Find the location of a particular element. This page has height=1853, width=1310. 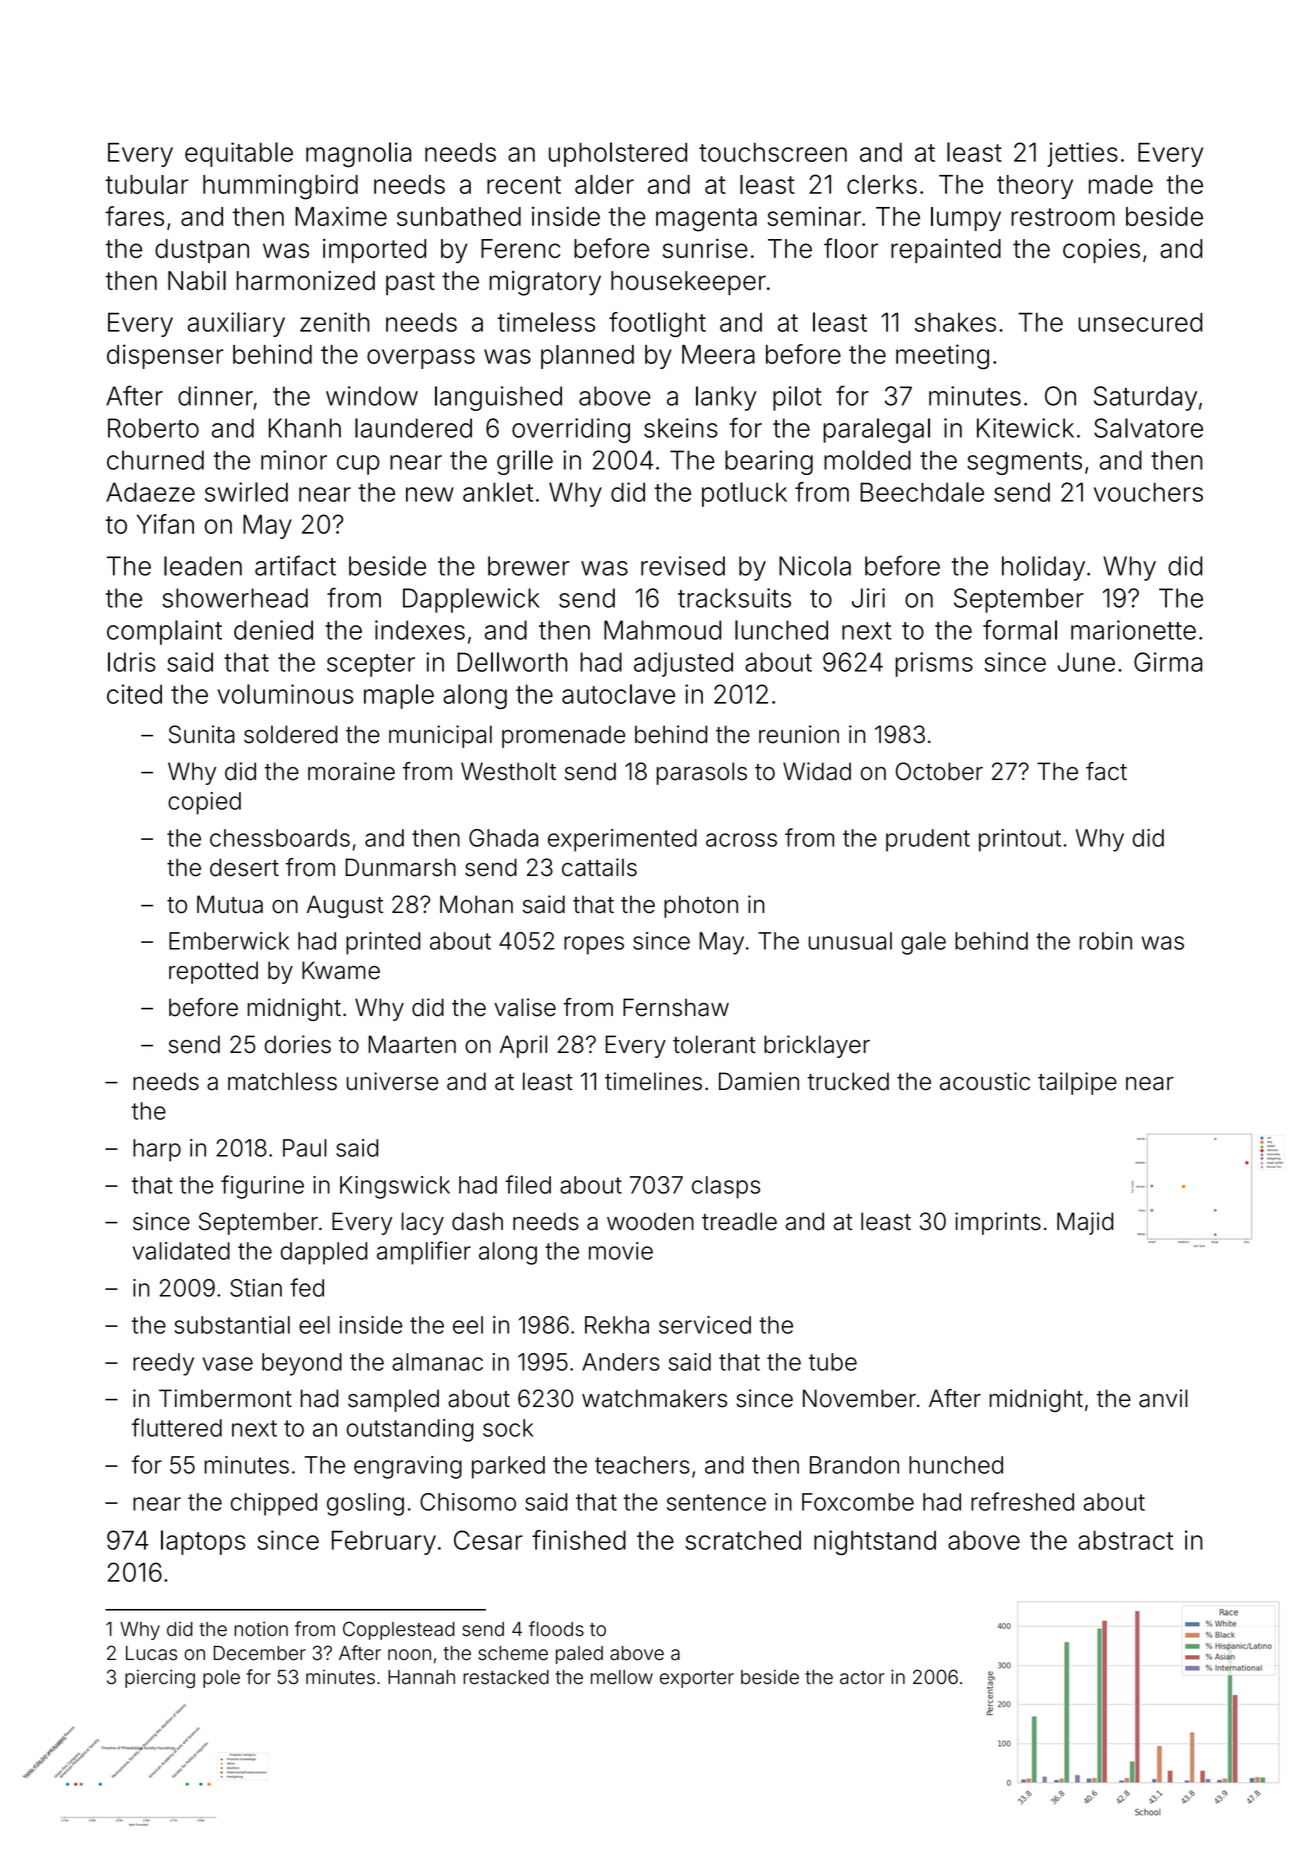

copied is located at coordinates (204, 803).
